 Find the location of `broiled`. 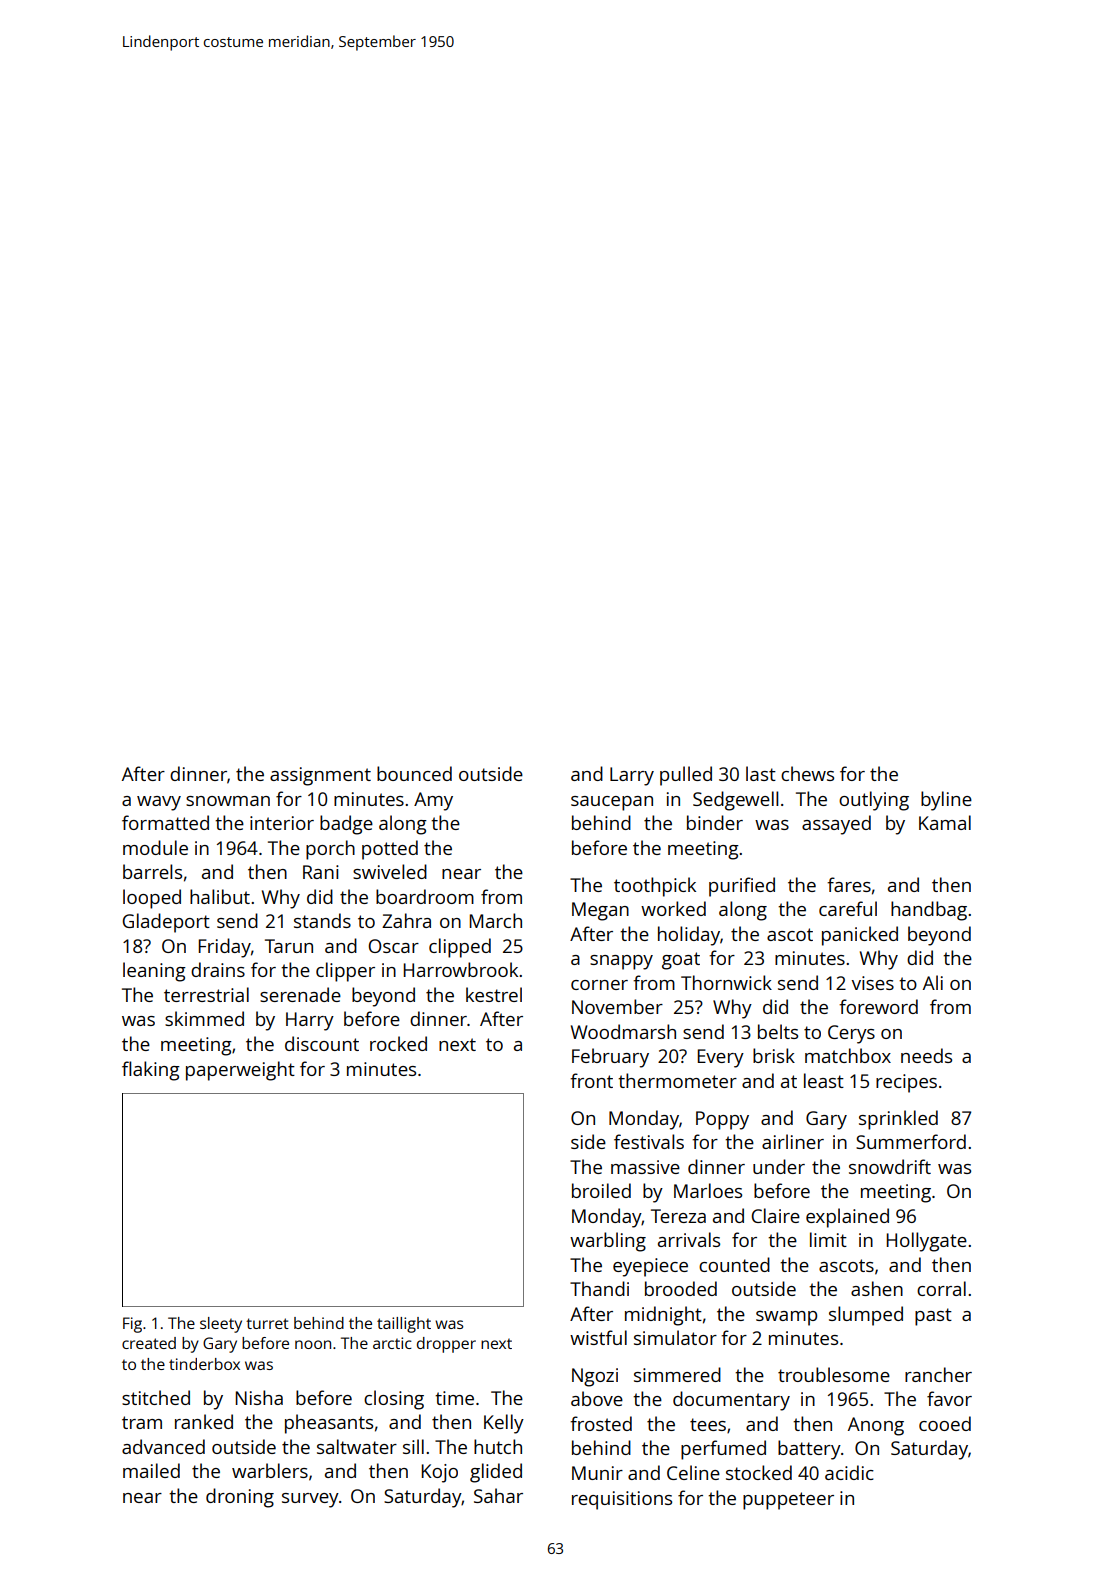

broiled is located at coordinates (601, 1190).
